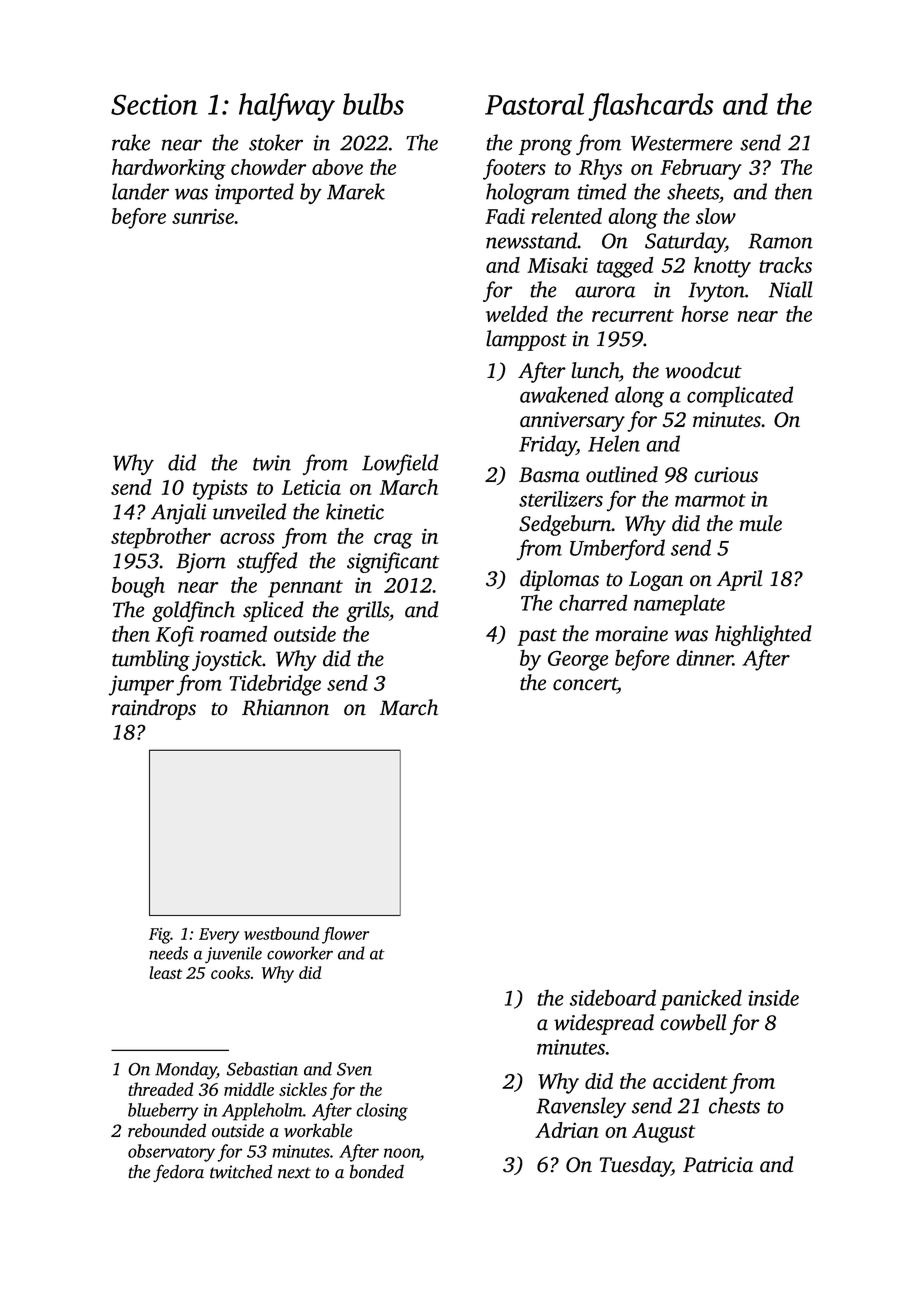  What do you see at coordinates (285, 707) in the screenshot?
I see `Rhiannon` at bounding box center [285, 707].
